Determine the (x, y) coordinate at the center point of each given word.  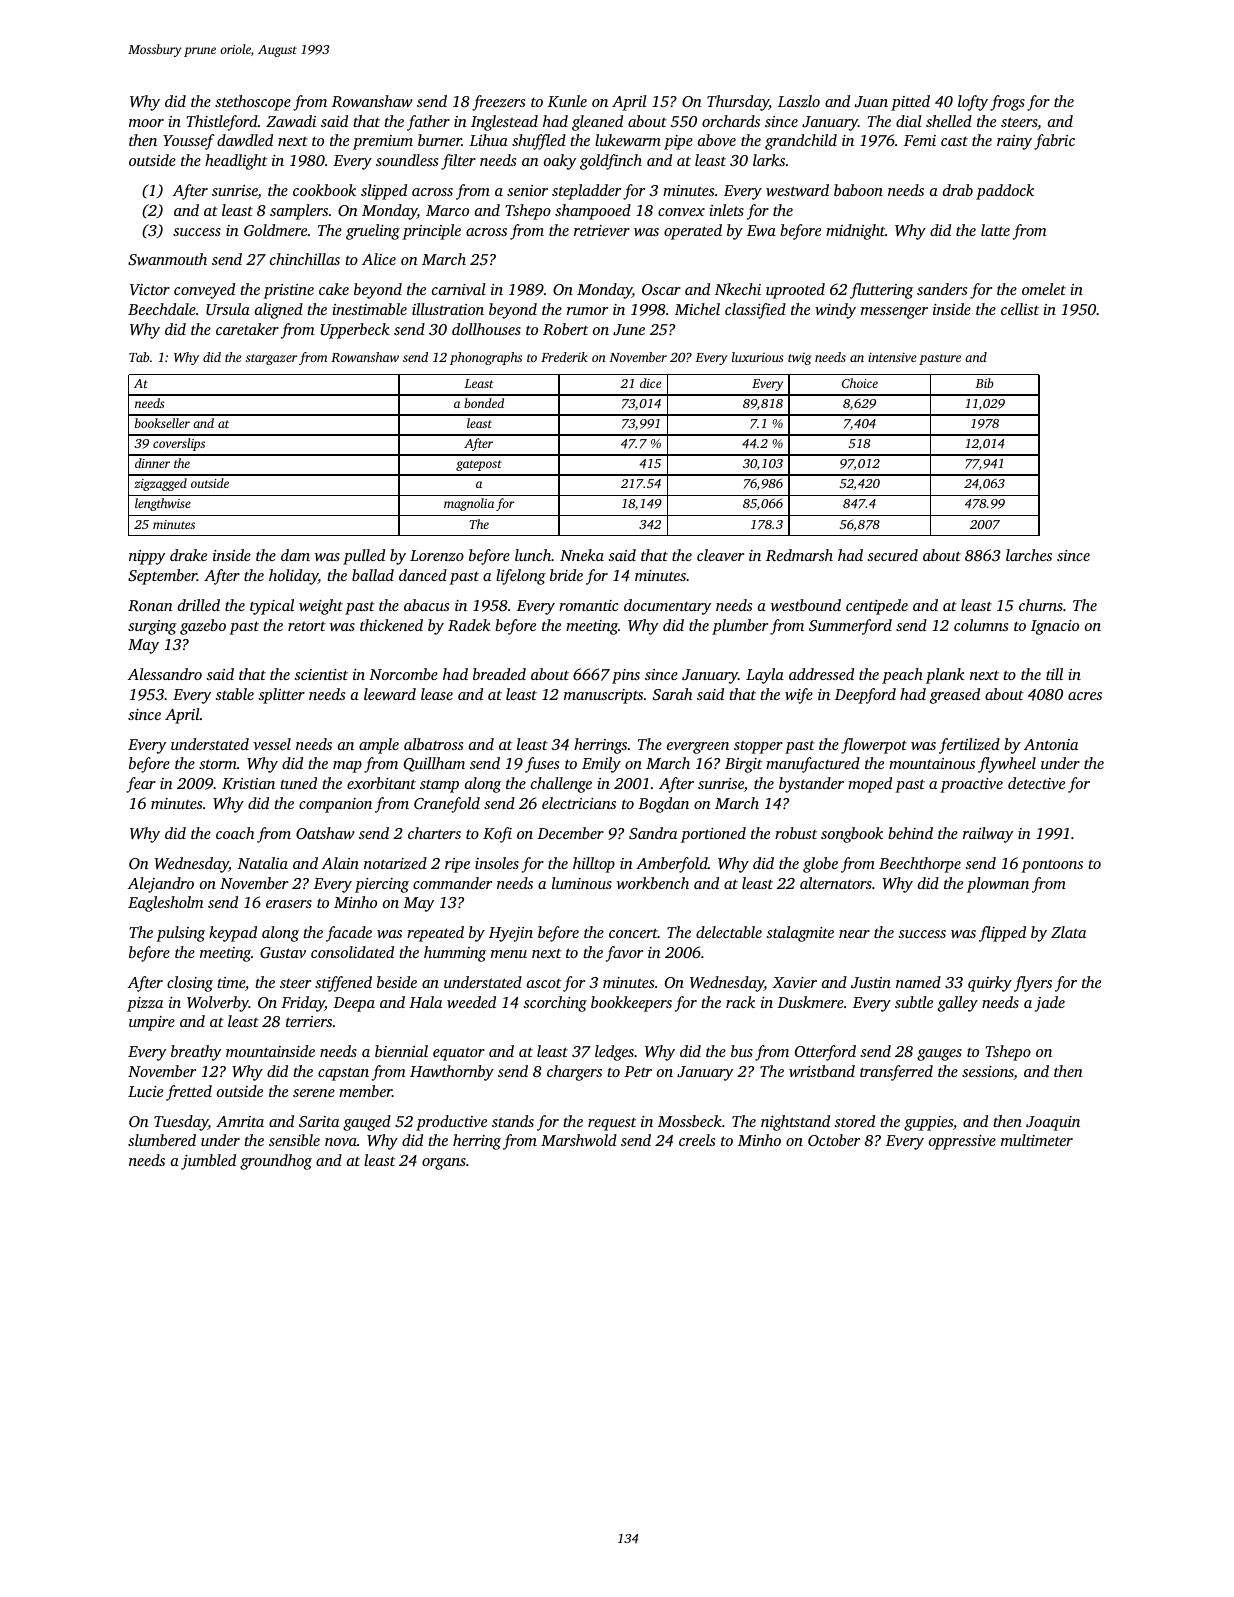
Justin (871, 982)
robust (796, 833)
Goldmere (275, 230)
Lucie (145, 1091)
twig (799, 359)
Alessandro (165, 674)
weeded (471, 1002)
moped (870, 785)
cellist (1020, 309)
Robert (565, 329)
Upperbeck (355, 331)
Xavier (794, 982)
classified (755, 311)
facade (349, 934)
